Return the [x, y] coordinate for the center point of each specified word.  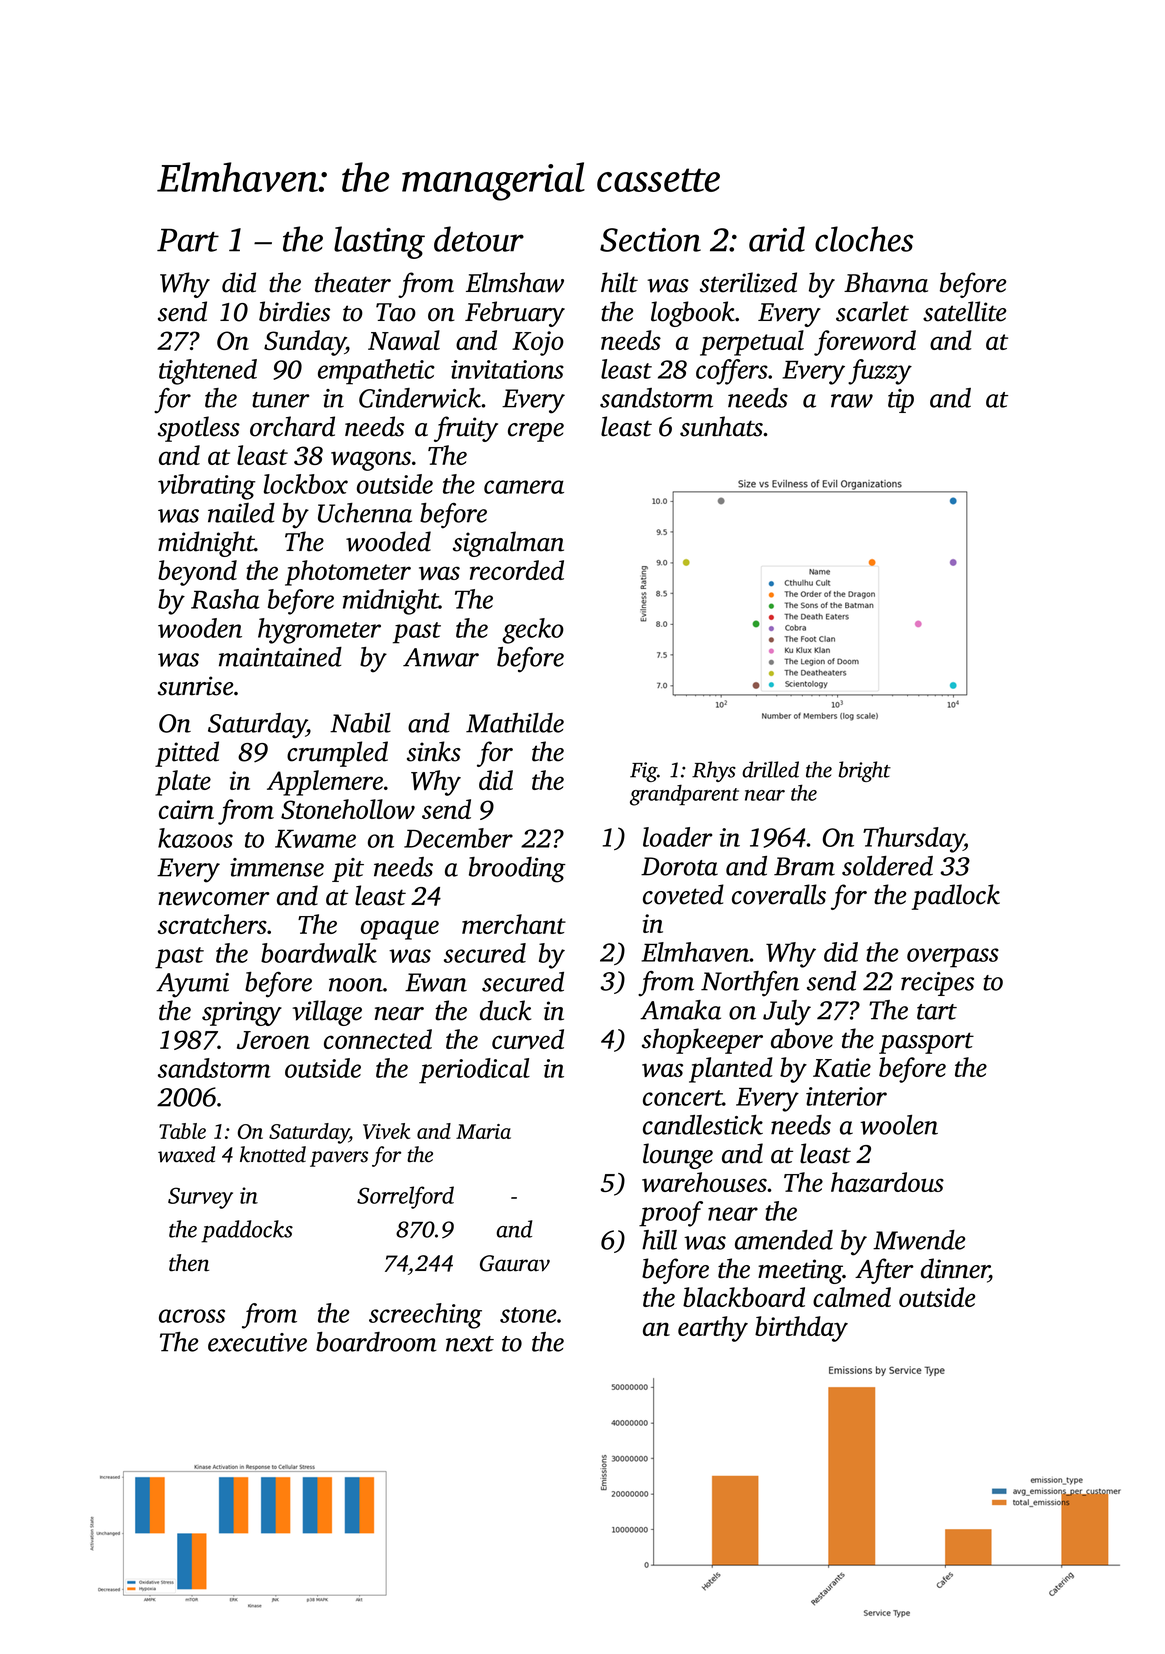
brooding [517, 870]
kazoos [195, 838]
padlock [956, 897]
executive [257, 1342]
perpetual [752, 343]
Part [188, 240]
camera [524, 487]
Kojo [538, 343]
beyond [197, 573]
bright [865, 771]
